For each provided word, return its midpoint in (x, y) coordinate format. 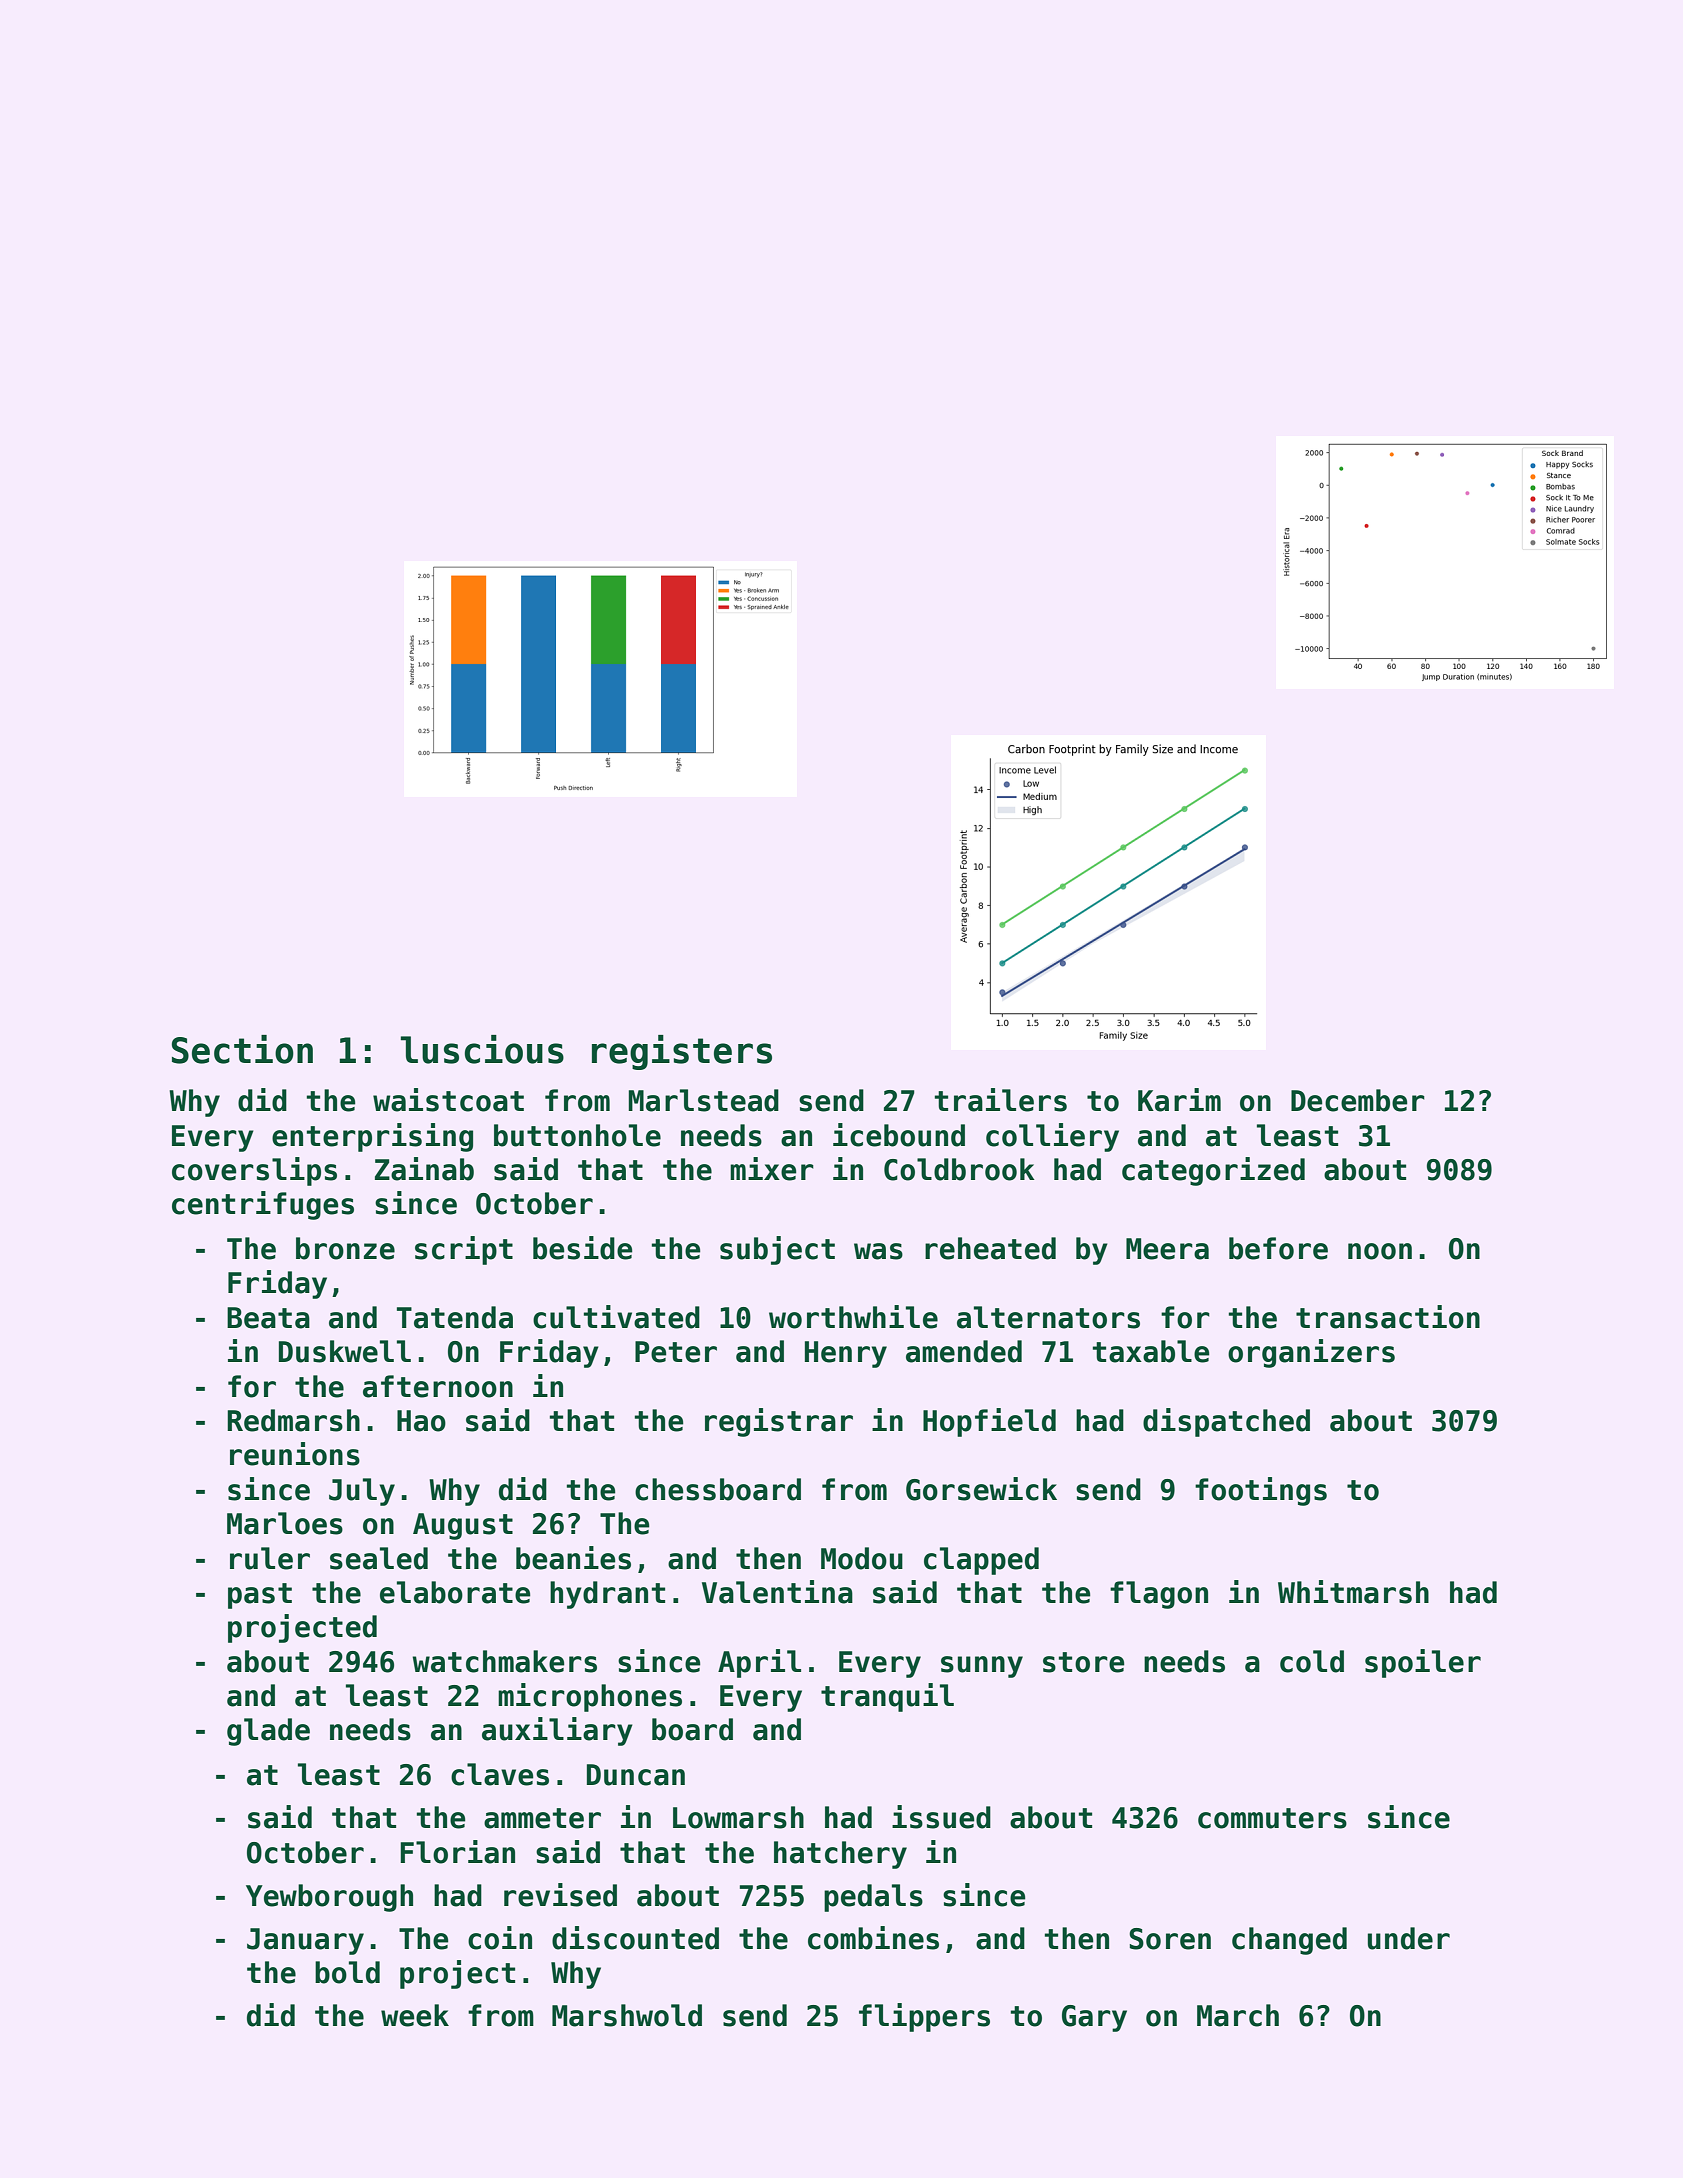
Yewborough (329, 1898)
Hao (421, 1421)
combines (873, 1938)
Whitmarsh (1353, 1592)
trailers (1001, 1100)
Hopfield (989, 1422)
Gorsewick (981, 1489)
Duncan (636, 1775)
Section (242, 1049)
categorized (1213, 1171)
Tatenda (455, 1317)
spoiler (1423, 1663)
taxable (1151, 1351)
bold (347, 1972)
